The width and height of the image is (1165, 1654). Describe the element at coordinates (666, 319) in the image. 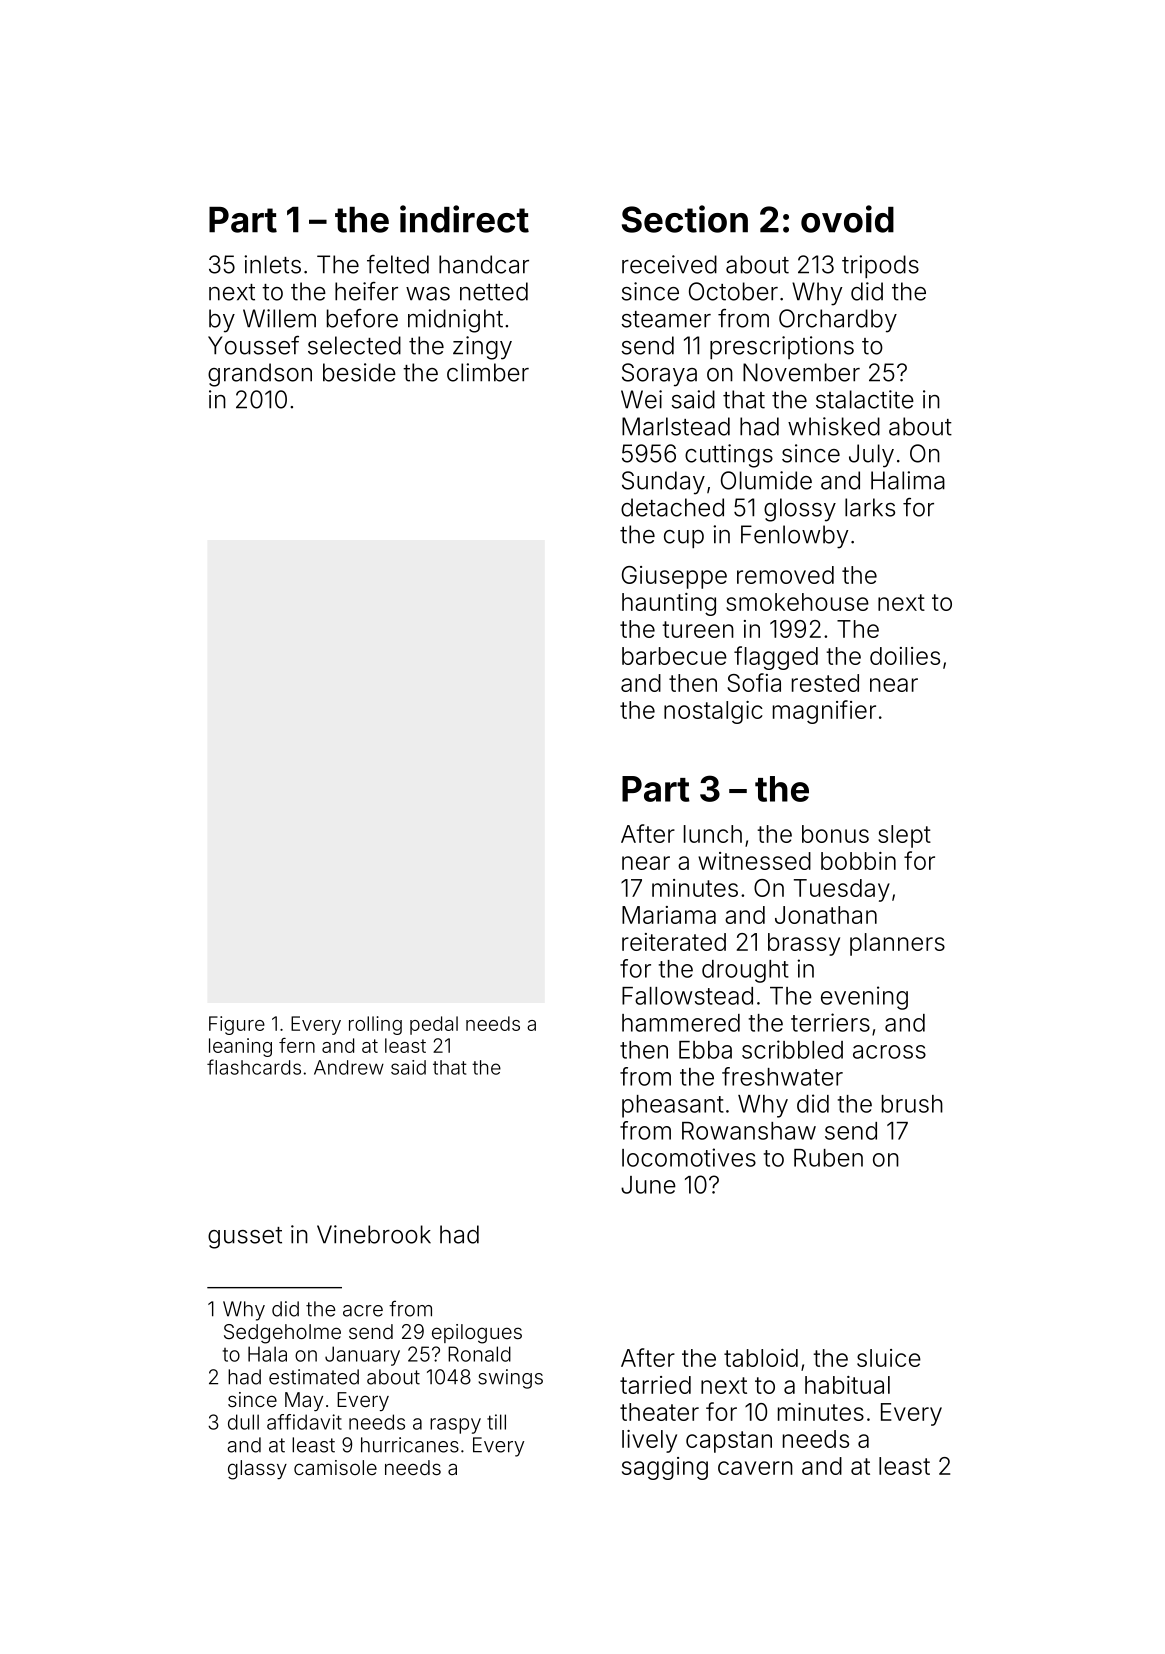

I see `steamer` at that location.
